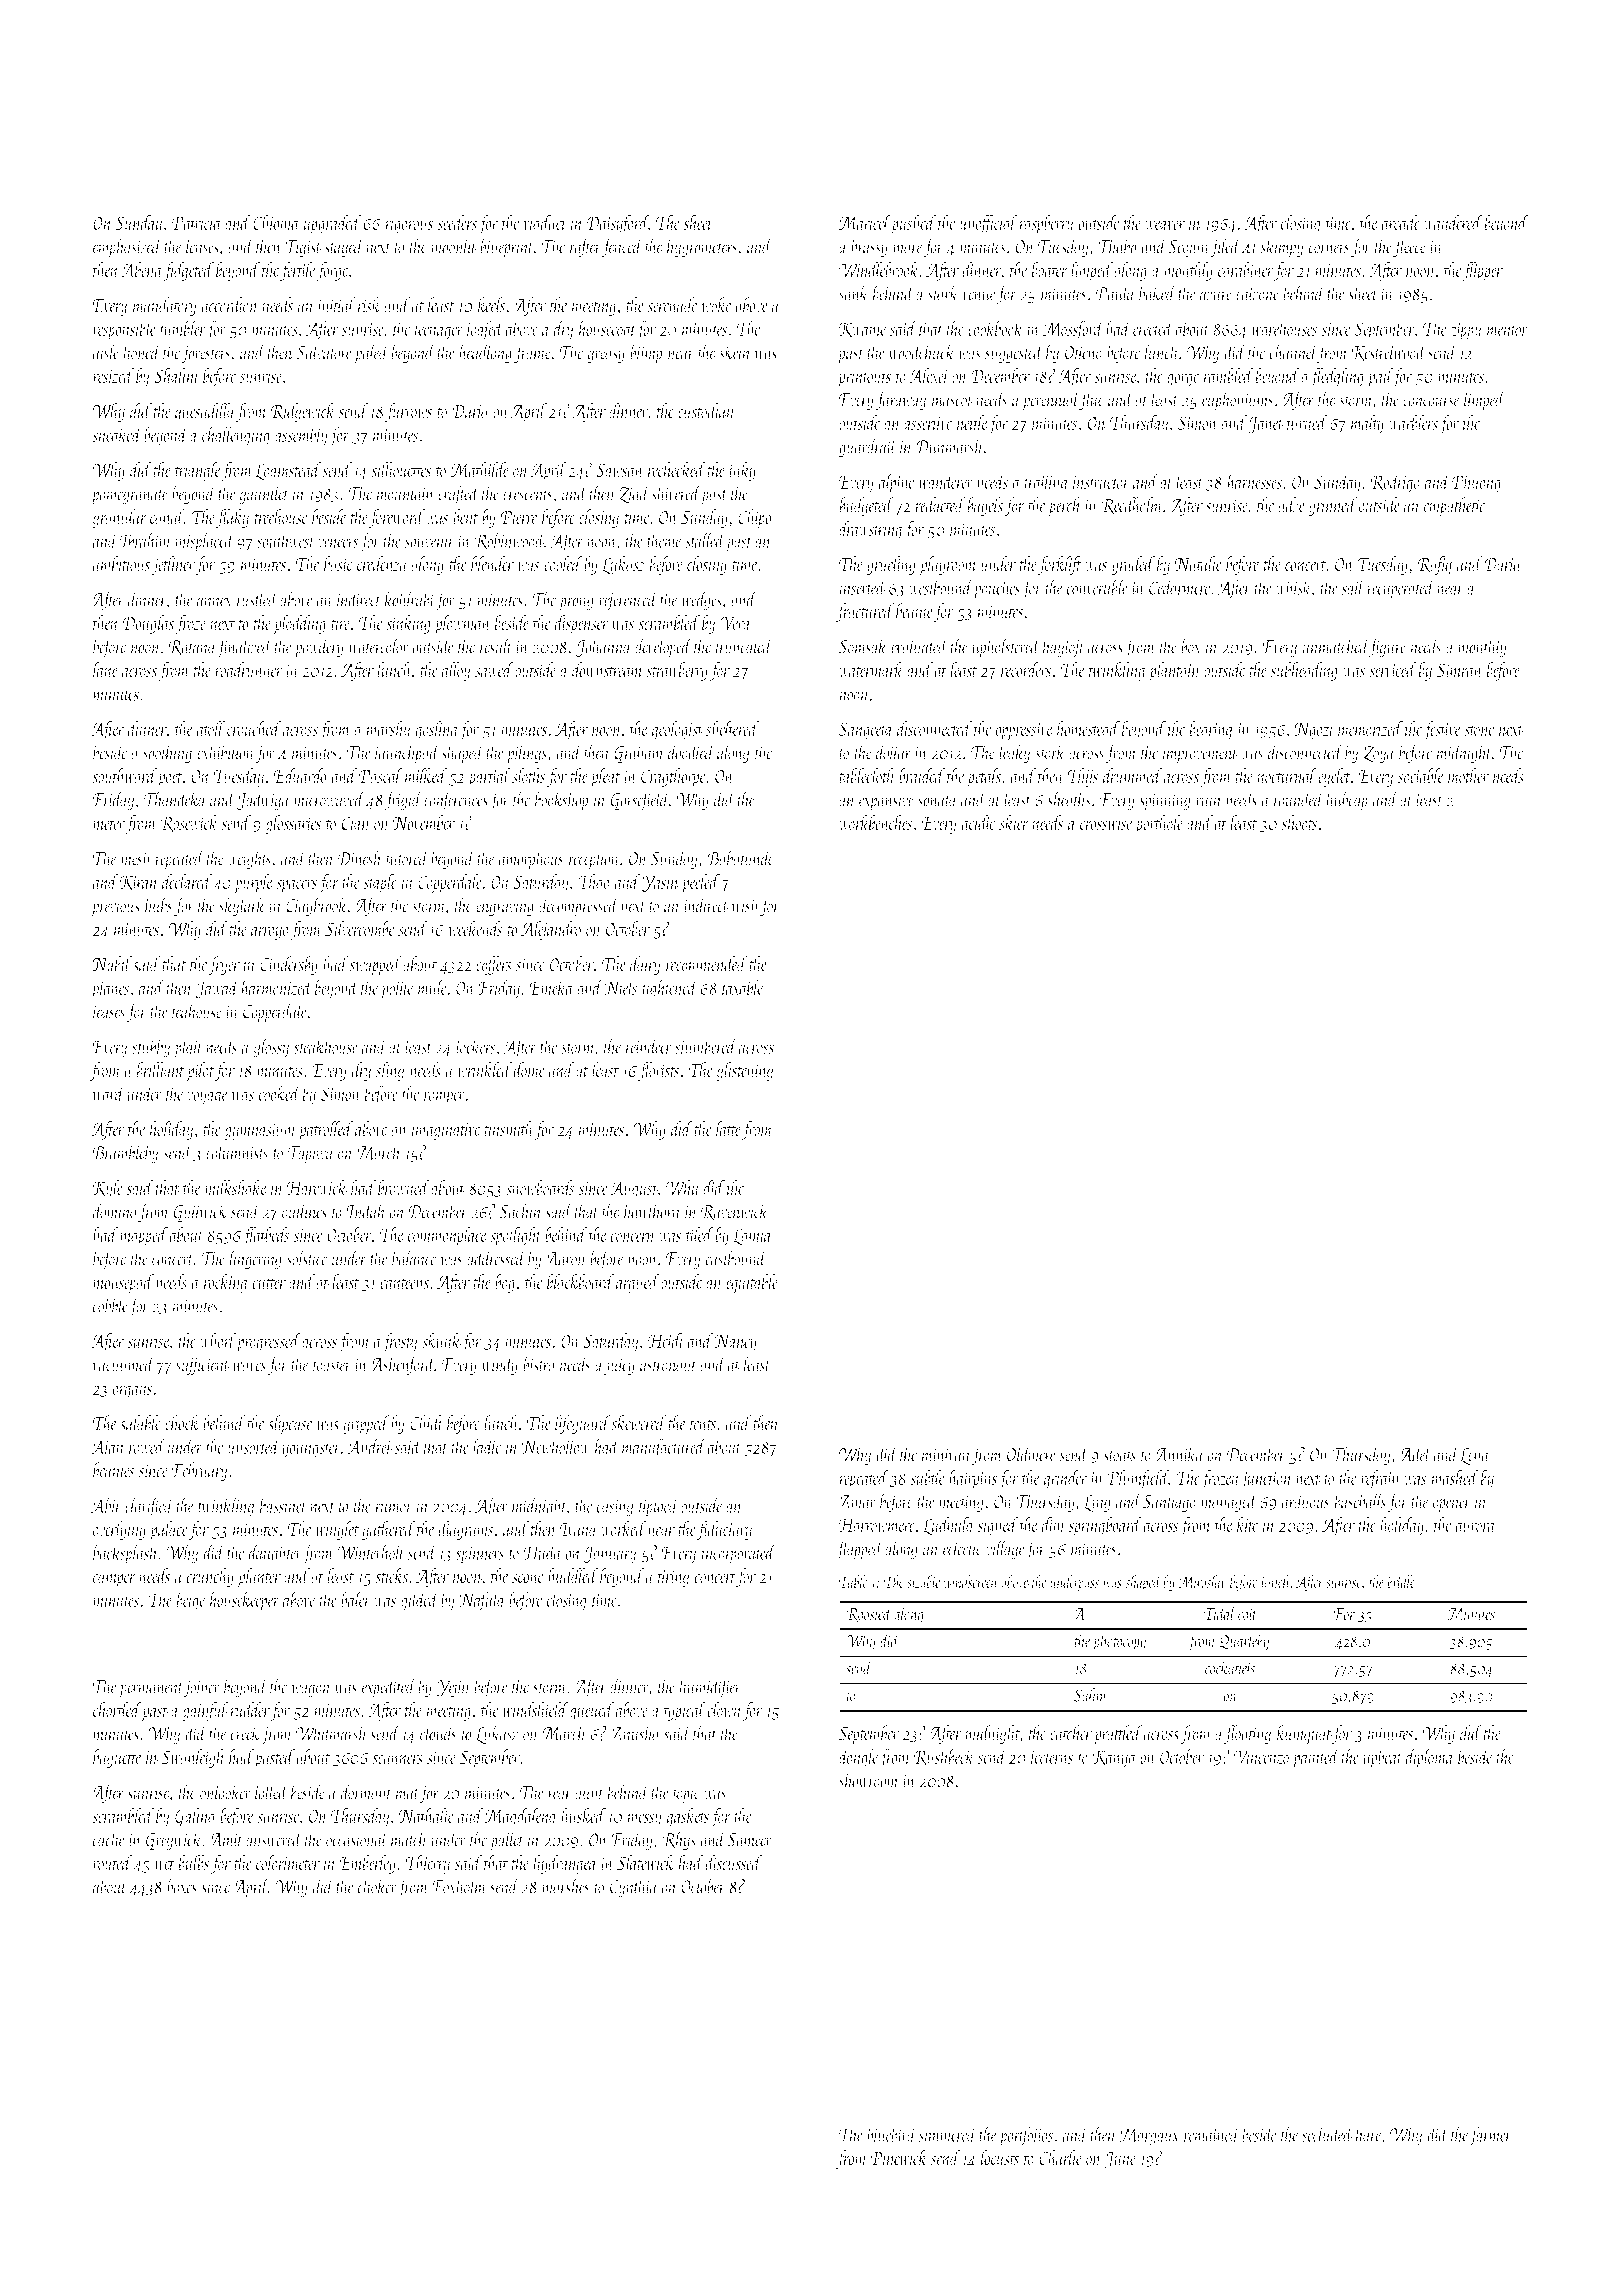 This screenshot has width=1620, height=2292. I want to click on rudder, so click(250, 1709).
